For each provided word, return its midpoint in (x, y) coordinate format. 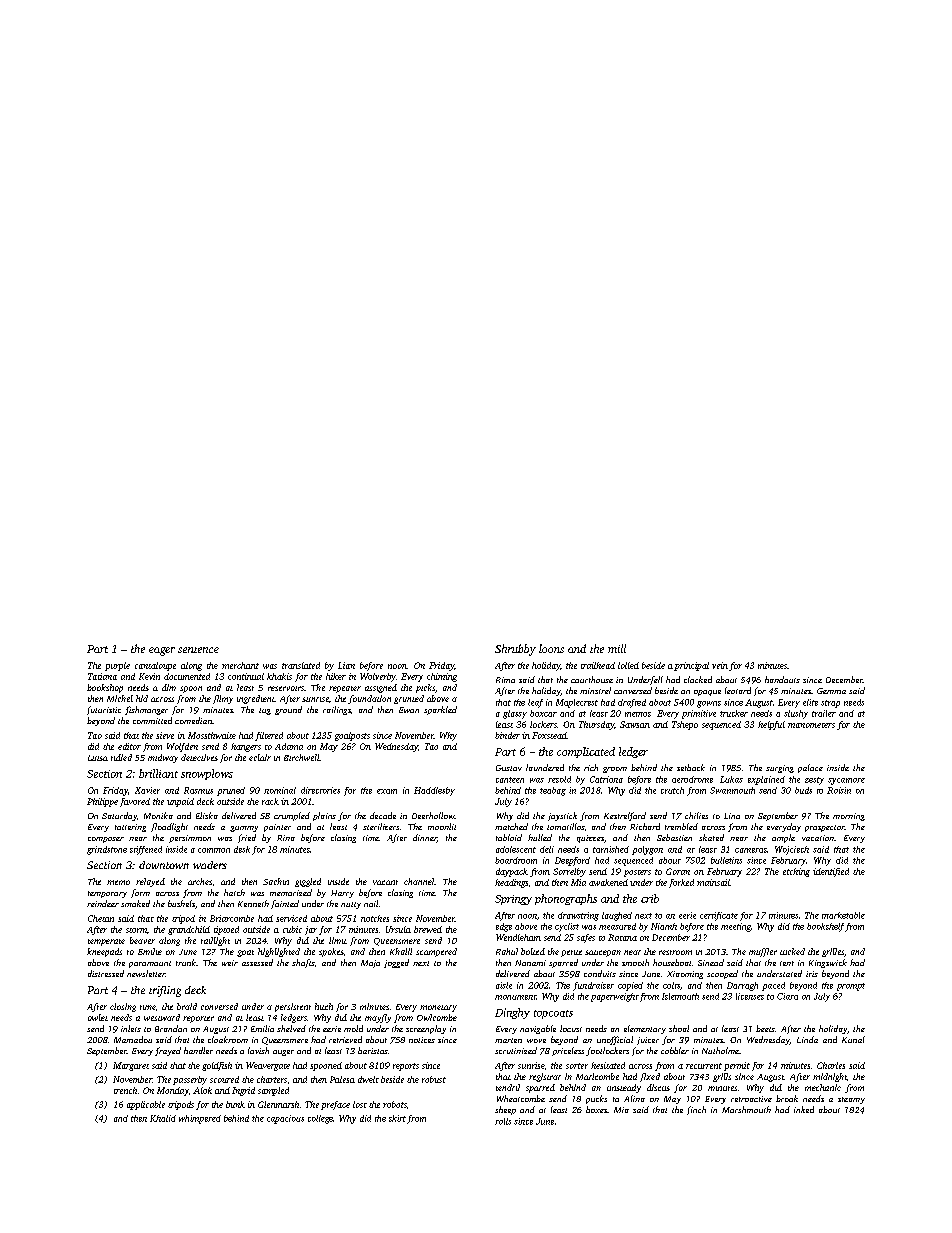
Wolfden (182, 747)
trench (125, 1090)
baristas (373, 1050)
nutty (351, 905)
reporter (198, 1019)
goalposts (352, 736)
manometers (811, 725)
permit (737, 1066)
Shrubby (515, 650)
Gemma (831, 691)
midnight (830, 1077)
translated (301, 665)
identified (831, 872)
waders (210, 865)
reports (406, 1067)
